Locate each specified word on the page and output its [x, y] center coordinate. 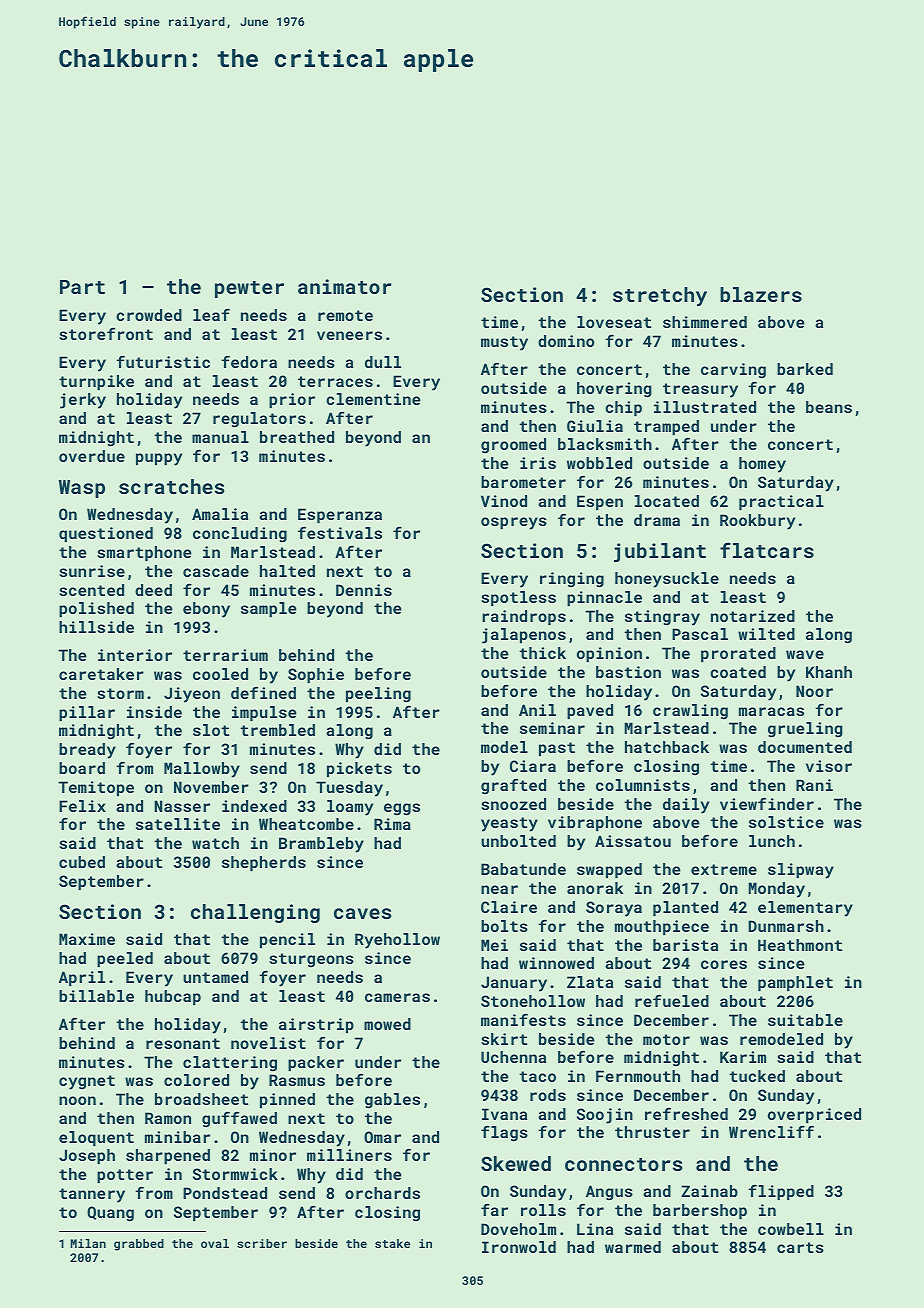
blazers [761, 294]
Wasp [82, 489]
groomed [513, 446]
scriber [262, 1243]
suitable [805, 1020]
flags [504, 1133]
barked [805, 369]
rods [548, 1095]
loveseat [614, 322]
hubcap [173, 997]
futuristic [163, 361]
